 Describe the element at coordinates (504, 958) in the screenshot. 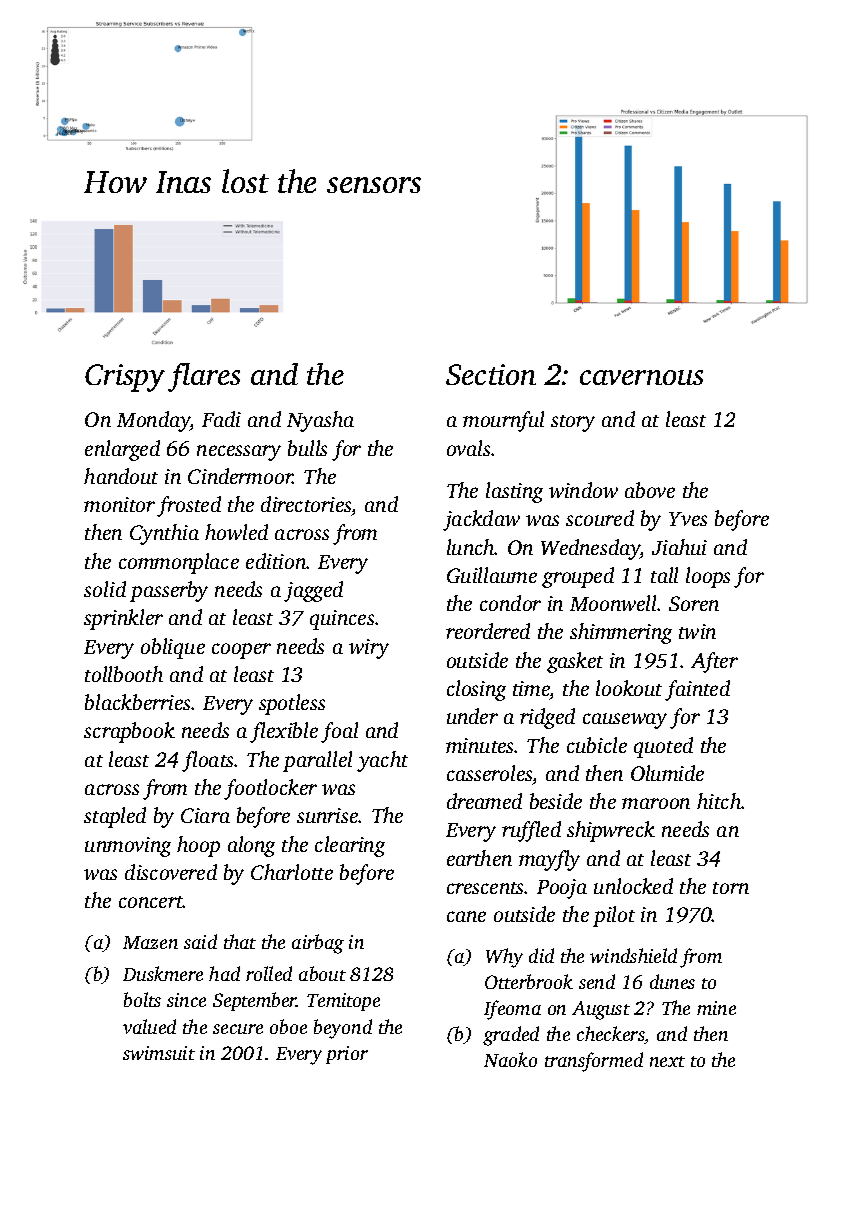

I see `Why` at that location.
